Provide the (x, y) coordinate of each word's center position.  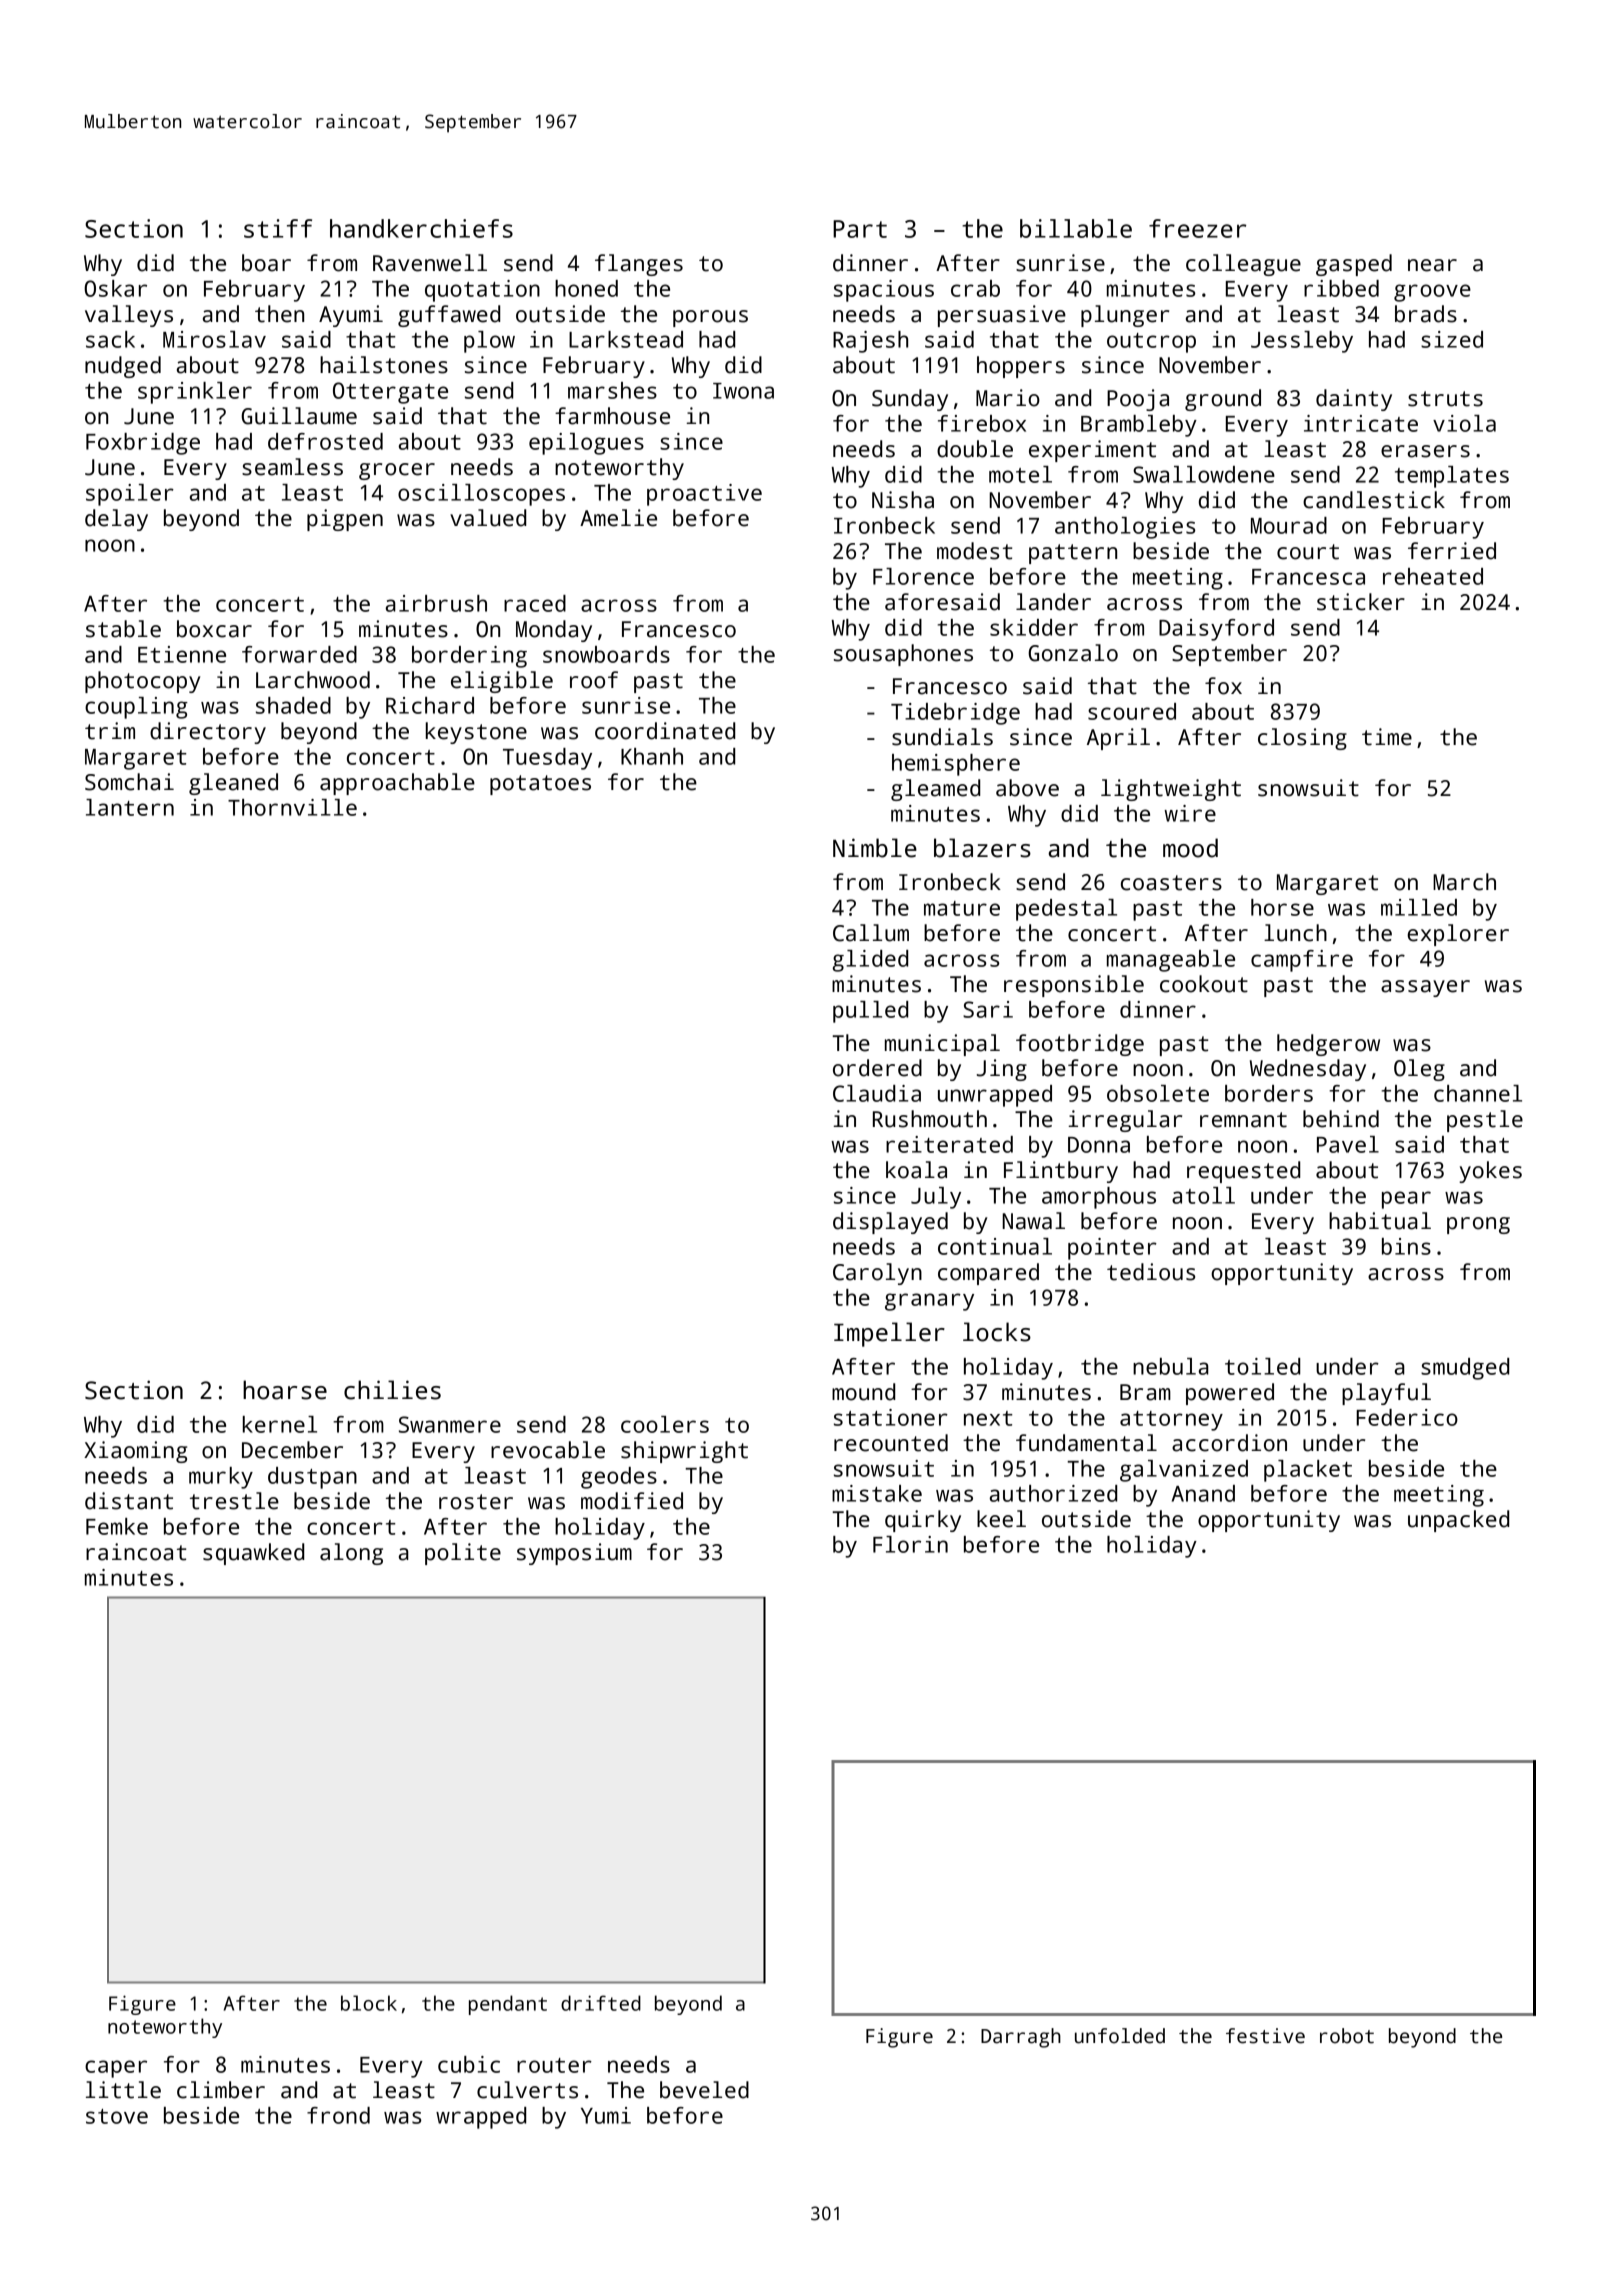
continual (995, 1246)
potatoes (540, 785)
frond (338, 2115)
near (1432, 265)
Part (860, 229)
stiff (278, 228)
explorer (1458, 935)
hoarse (285, 1390)
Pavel (1348, 1144)
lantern (130, 807)
